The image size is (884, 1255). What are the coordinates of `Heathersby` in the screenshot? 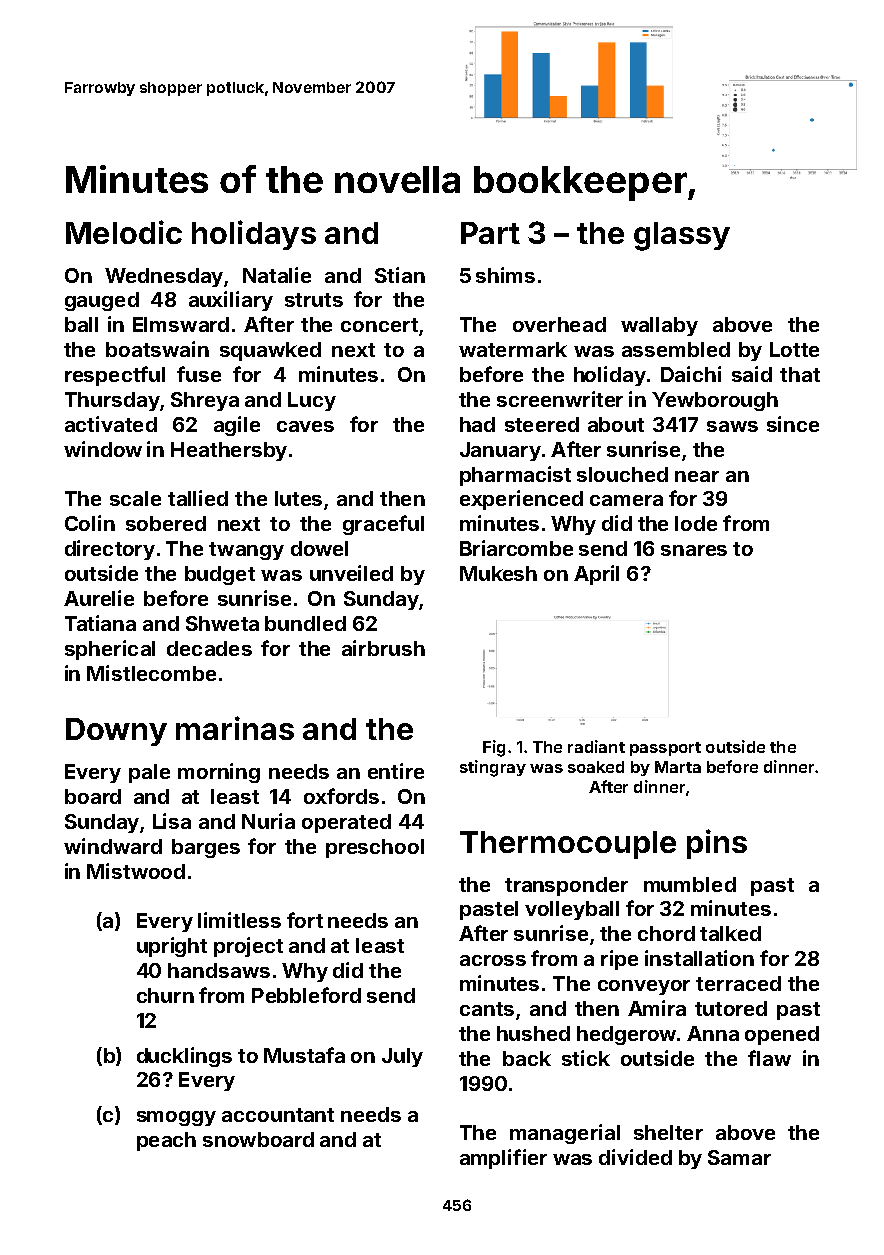 It's located at (229, 451).
